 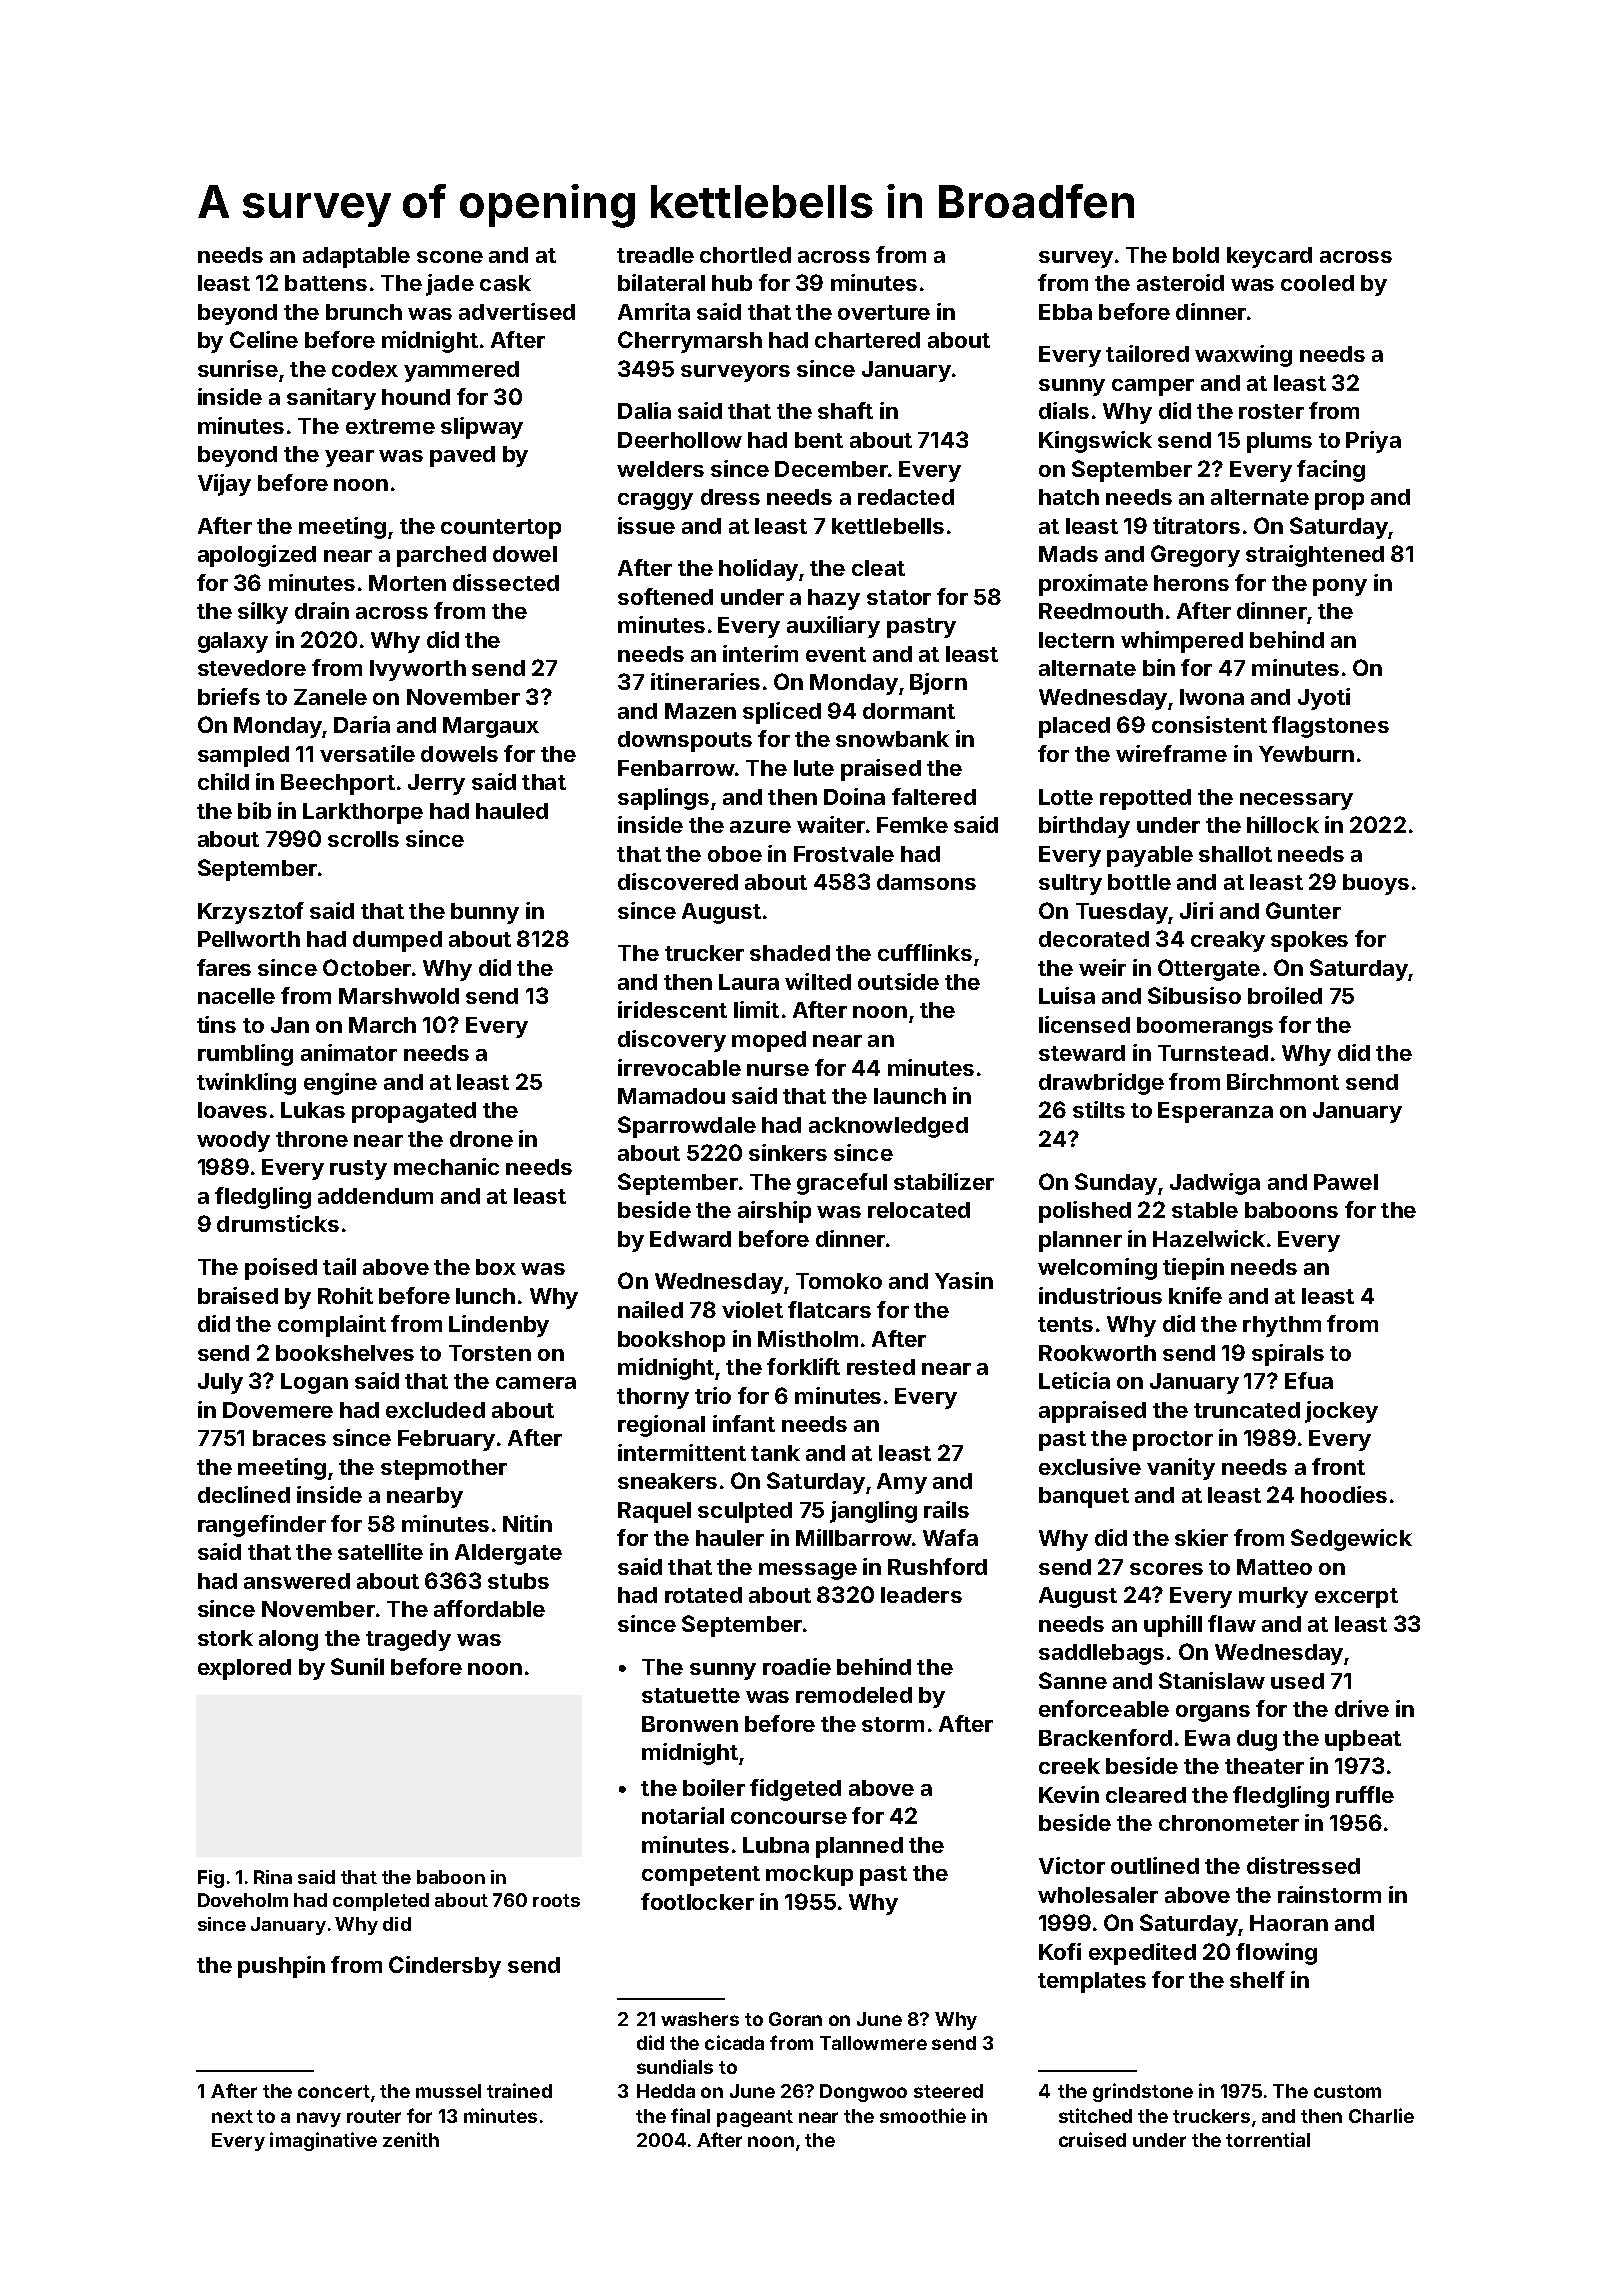 I want to click on Ebba, so click(x=1065, y=312).
